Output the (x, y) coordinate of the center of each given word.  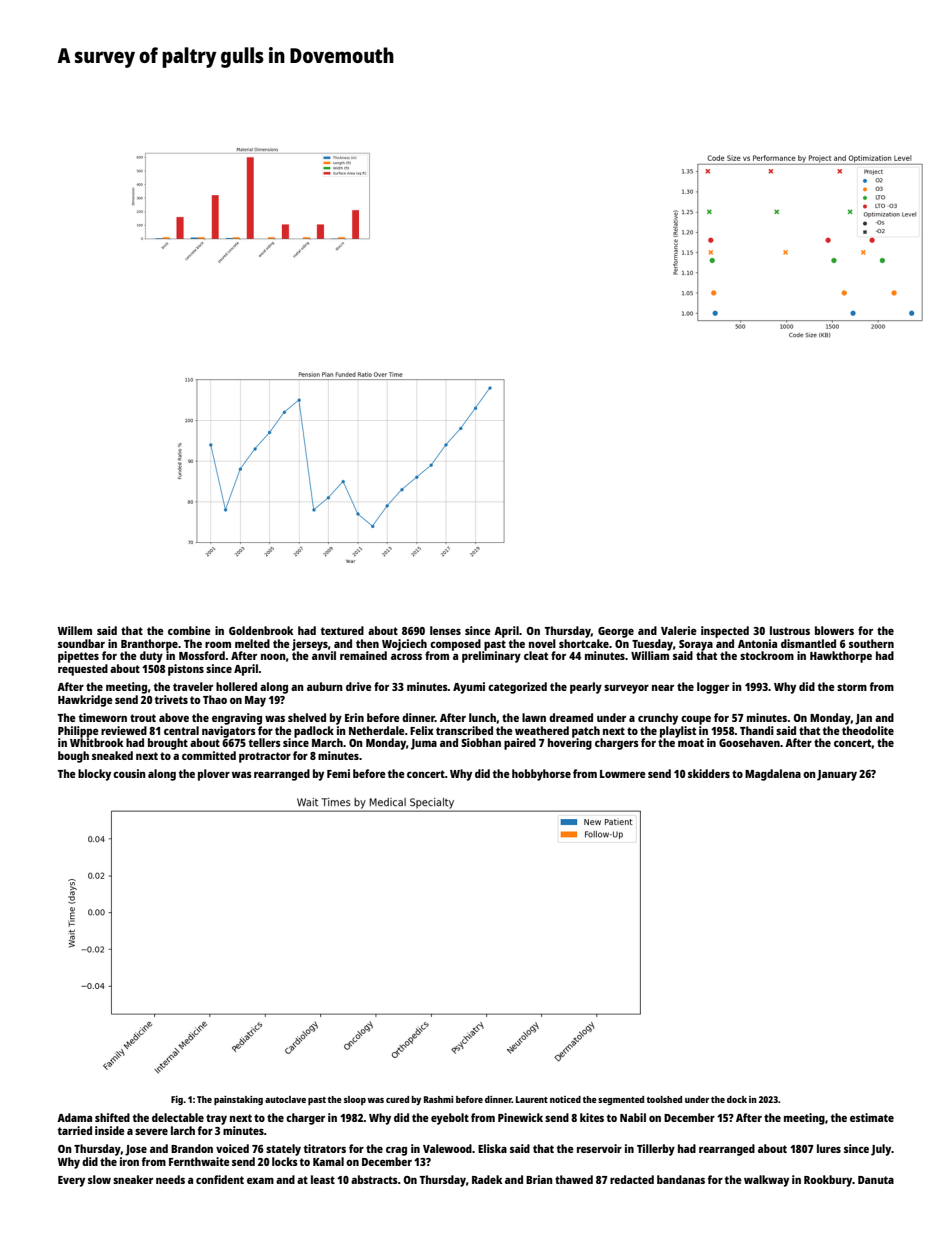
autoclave (285, 1099)
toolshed (664, 1099)
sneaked (112, 755)
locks (285, 1161)
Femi (338, 773)
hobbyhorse (541, 775)
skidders (709, 773)
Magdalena (773, 775)
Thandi (757, 730)
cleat (536, 655)
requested (83, 670)
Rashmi (438, 1099)
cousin (129, 773)
